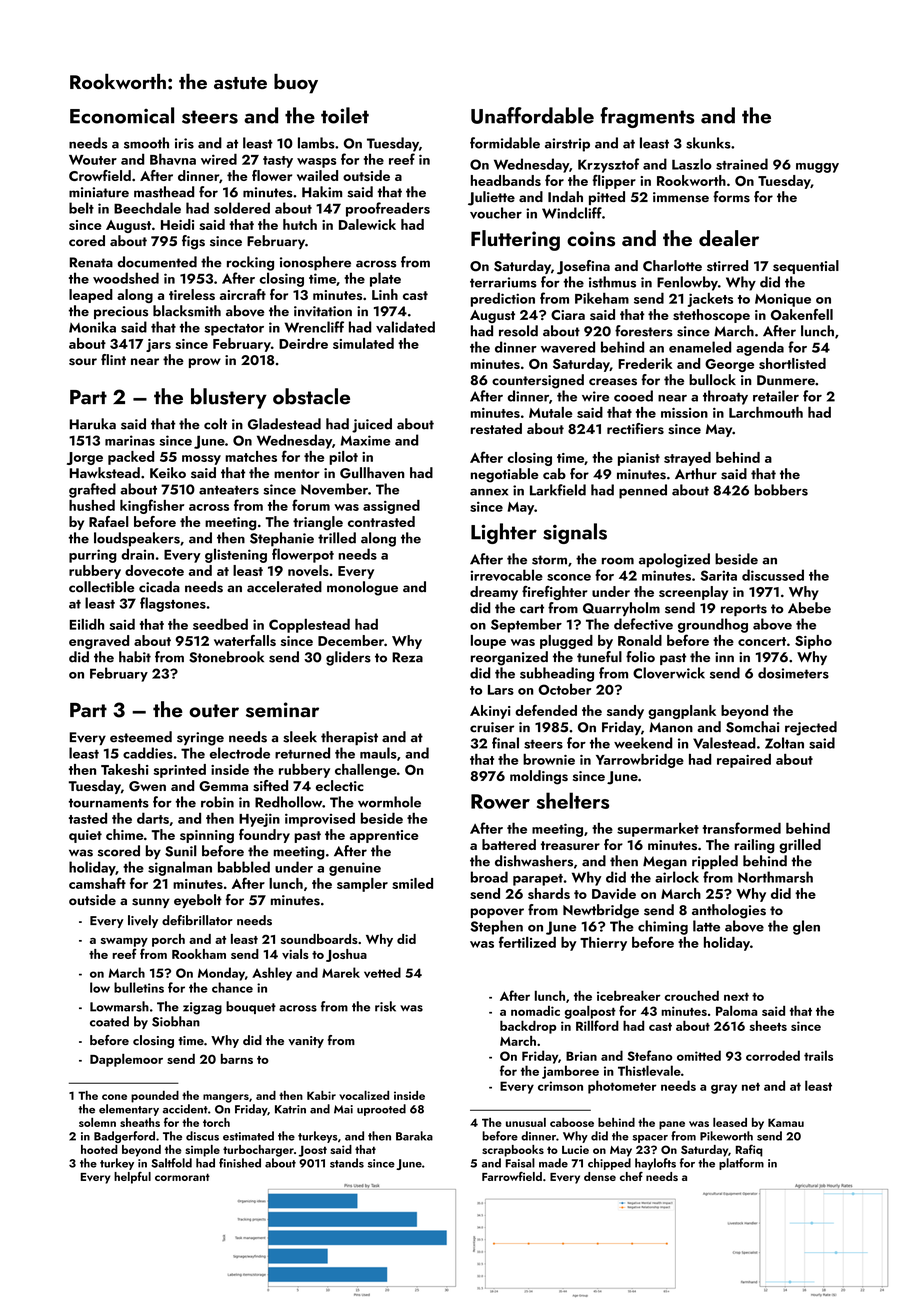  What do you see at coordinates (729, 238) in the screenshot?
I see `dealer` at bounding box center [729, 238].
